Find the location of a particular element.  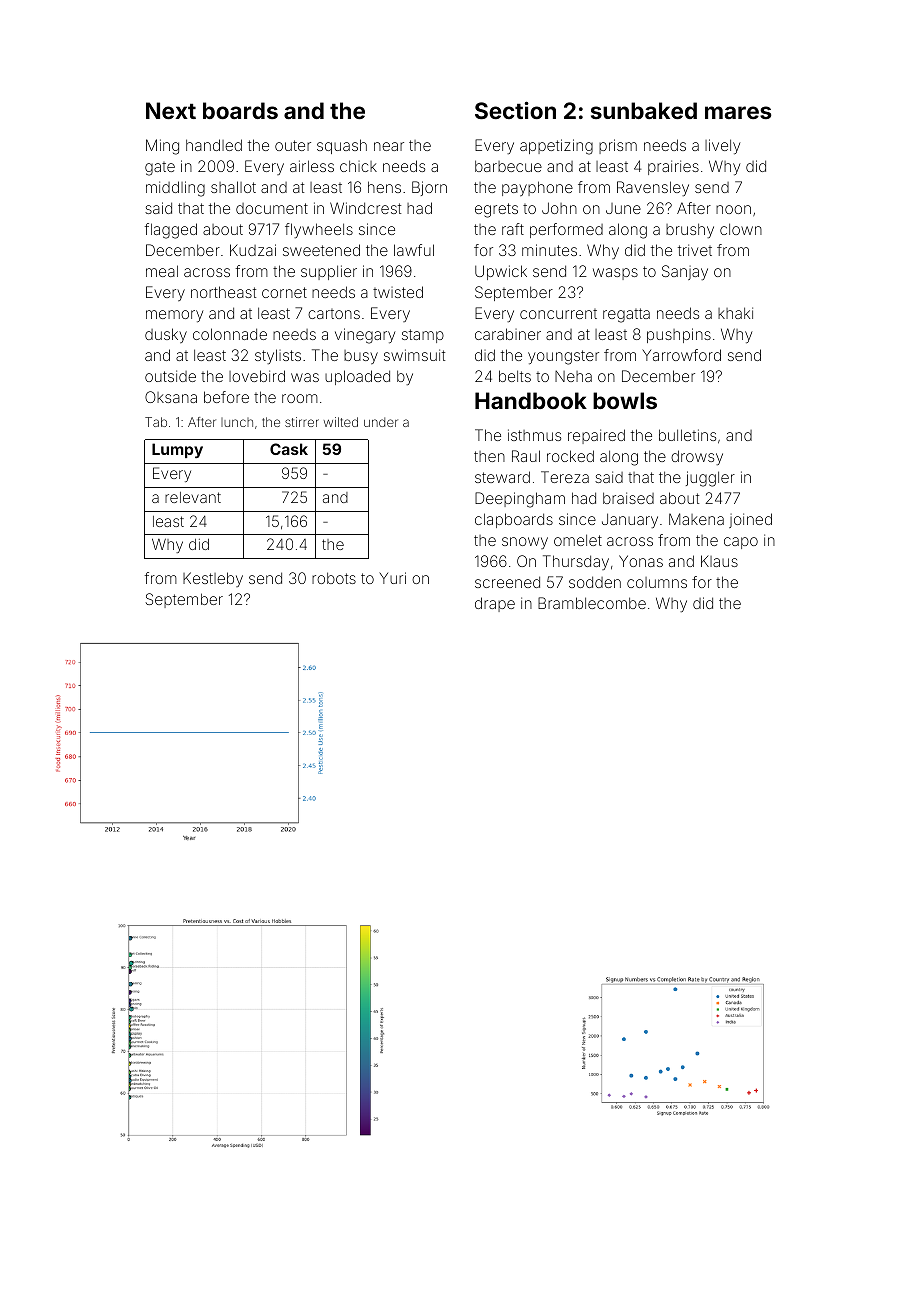

twisted is located at coordinates (398, 292).
